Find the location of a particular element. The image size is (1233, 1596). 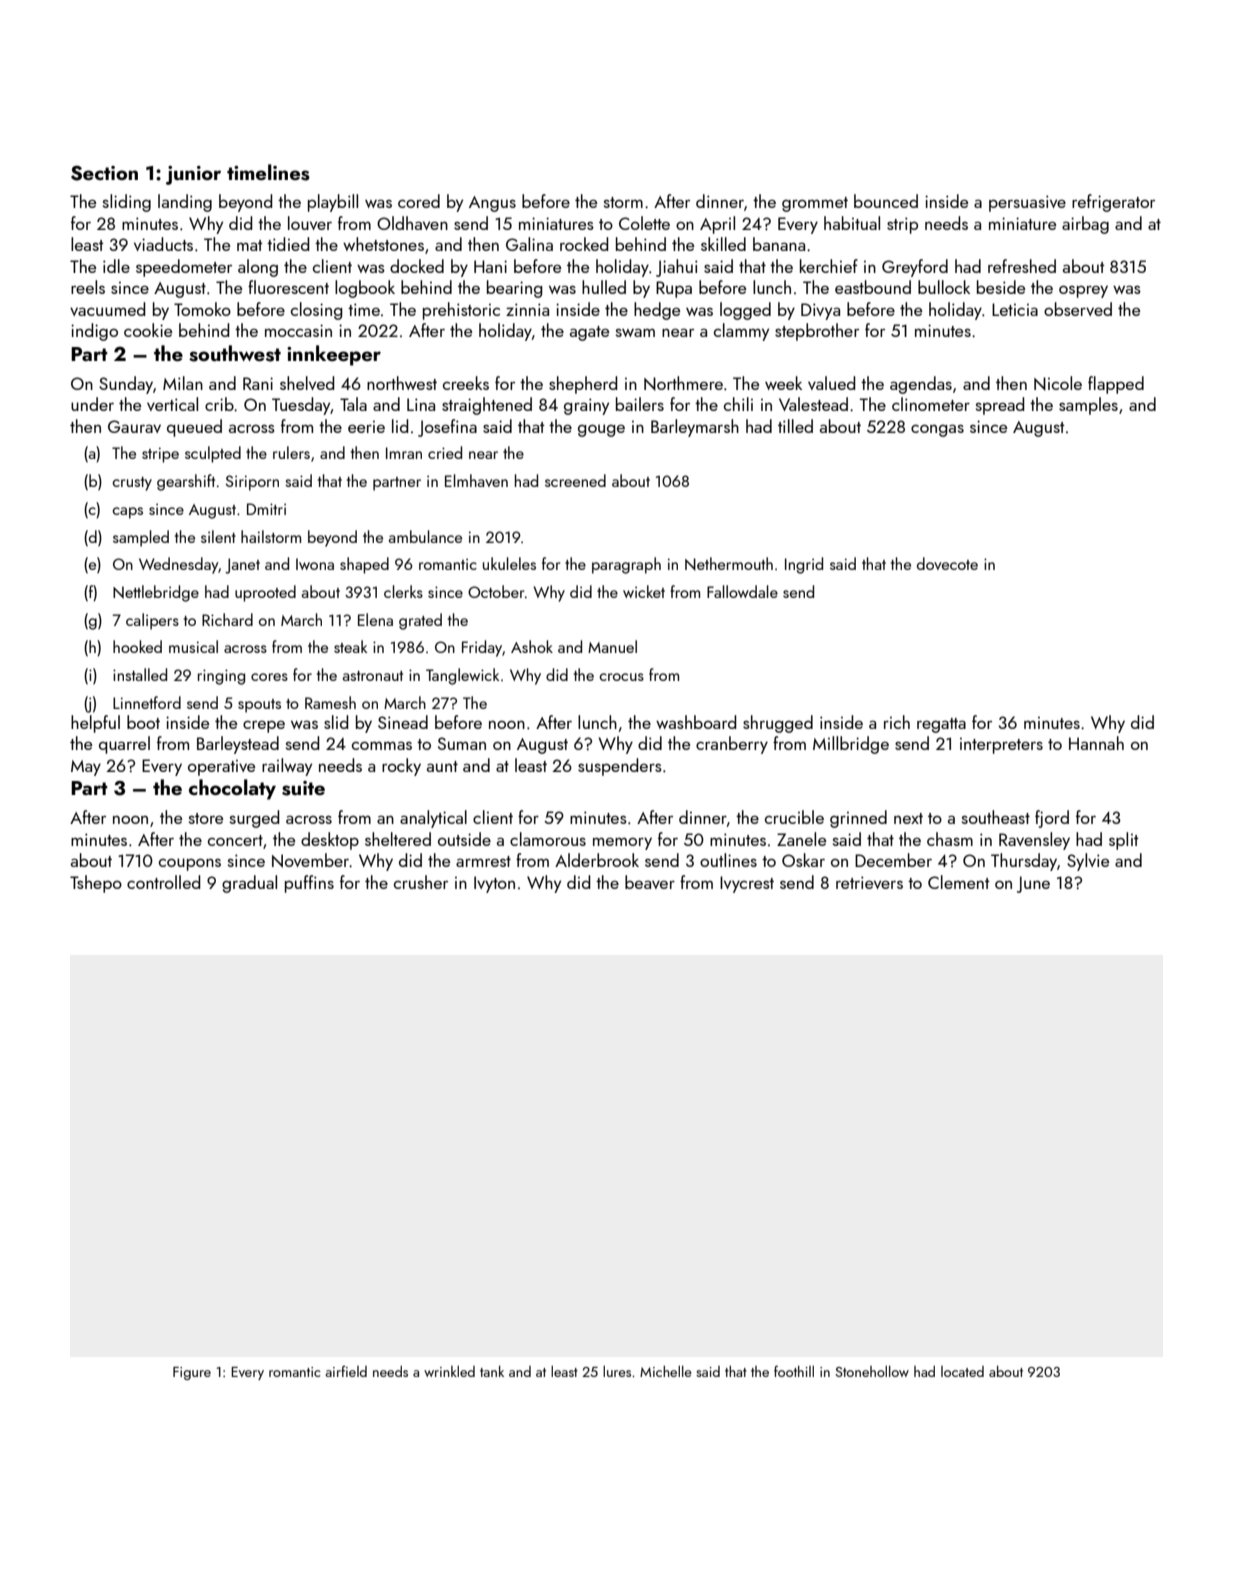

dovecote is located at coordinates (947, 563).
